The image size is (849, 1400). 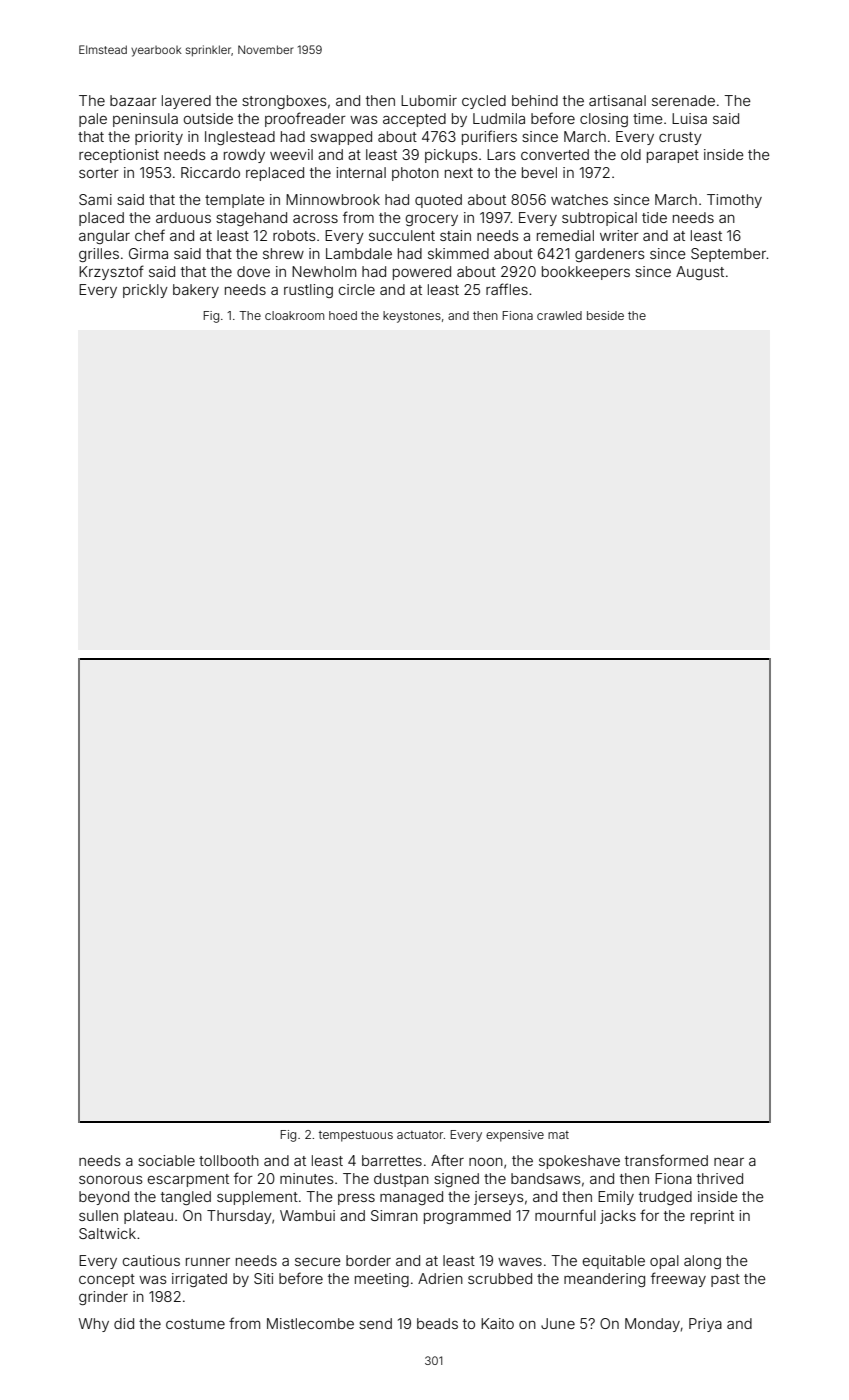 I want to click on rustling, so click(x=308, y=291).
